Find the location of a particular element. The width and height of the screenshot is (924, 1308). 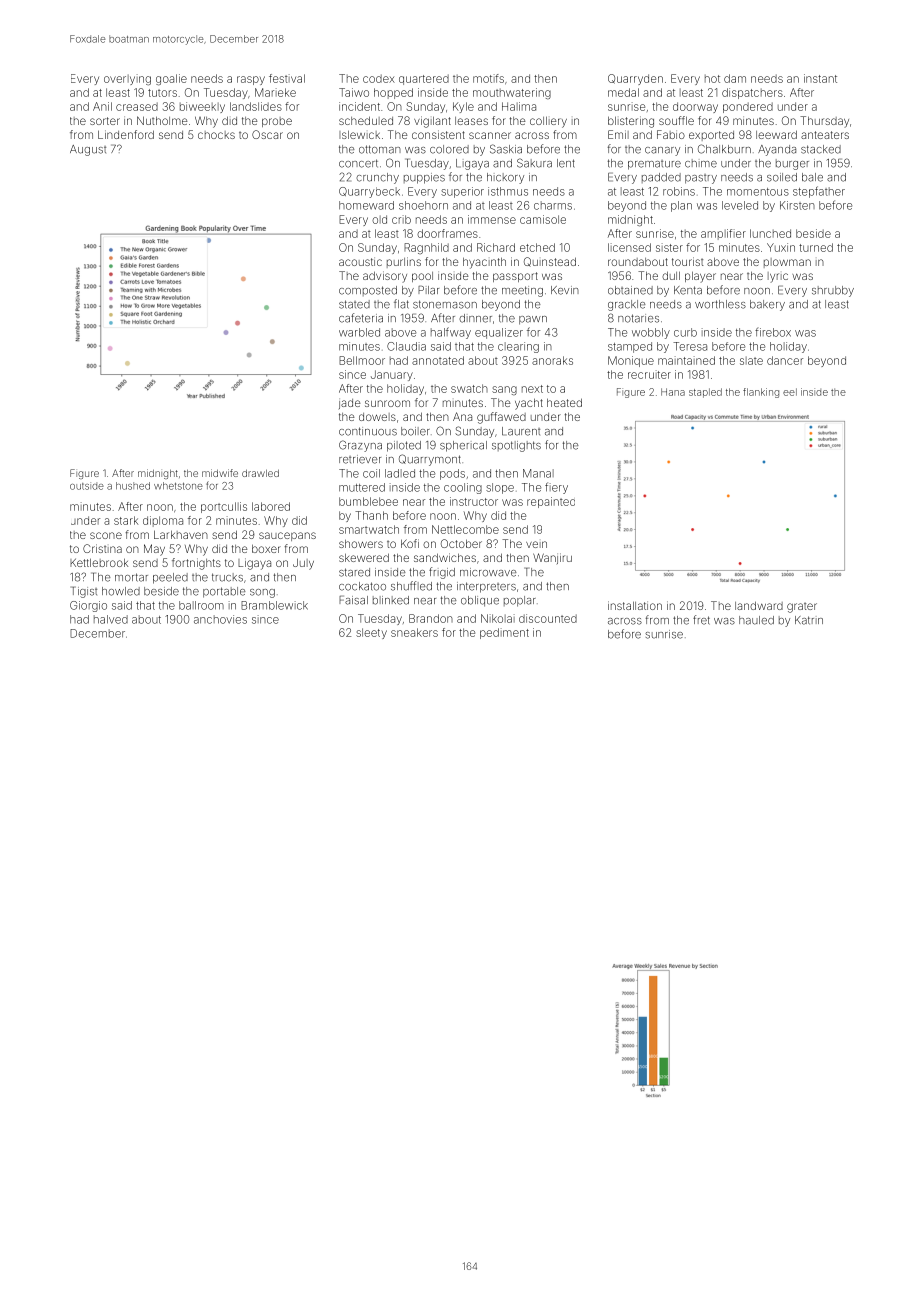

halfway is located at coordinates (451, 333).
